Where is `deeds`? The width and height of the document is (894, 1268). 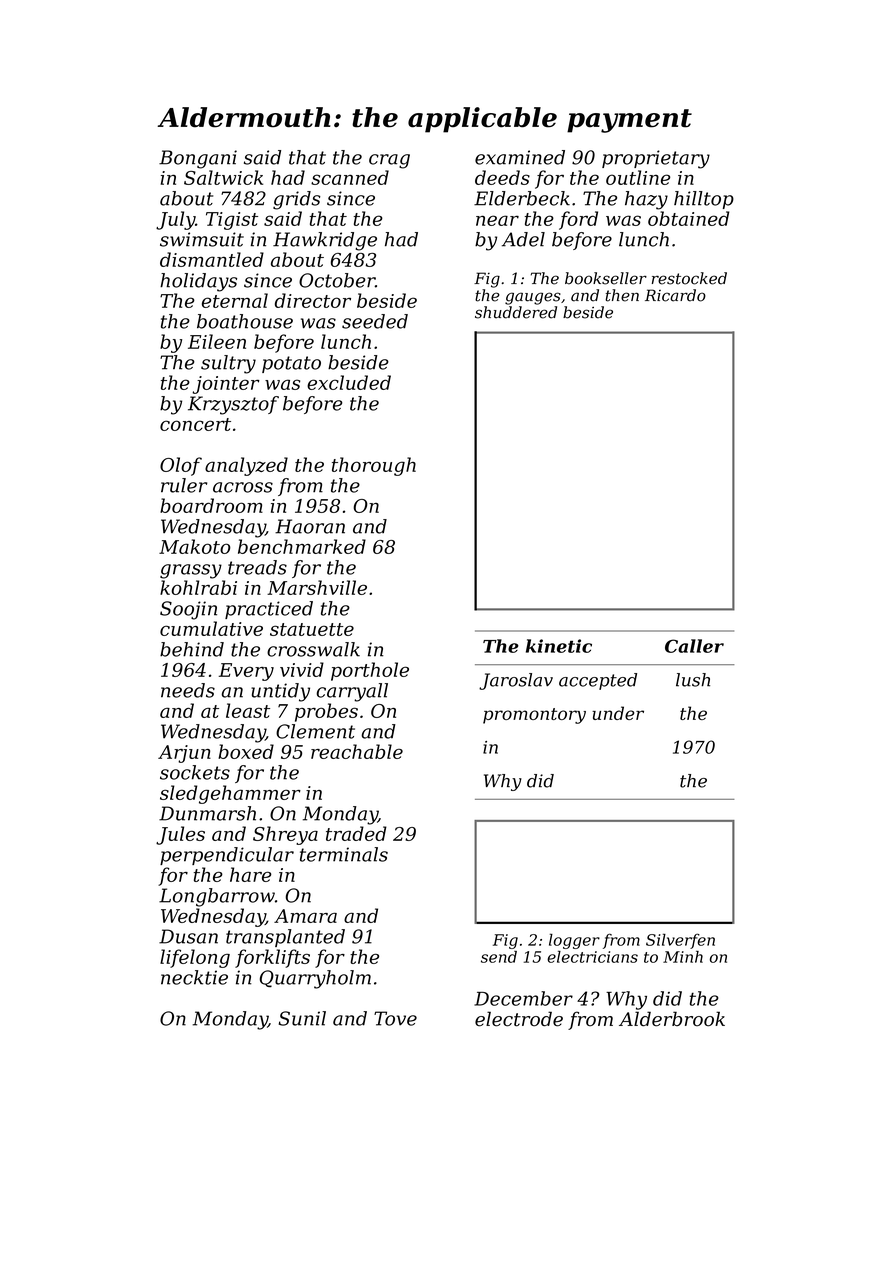
deeds is located at coordinates (502, 177).
